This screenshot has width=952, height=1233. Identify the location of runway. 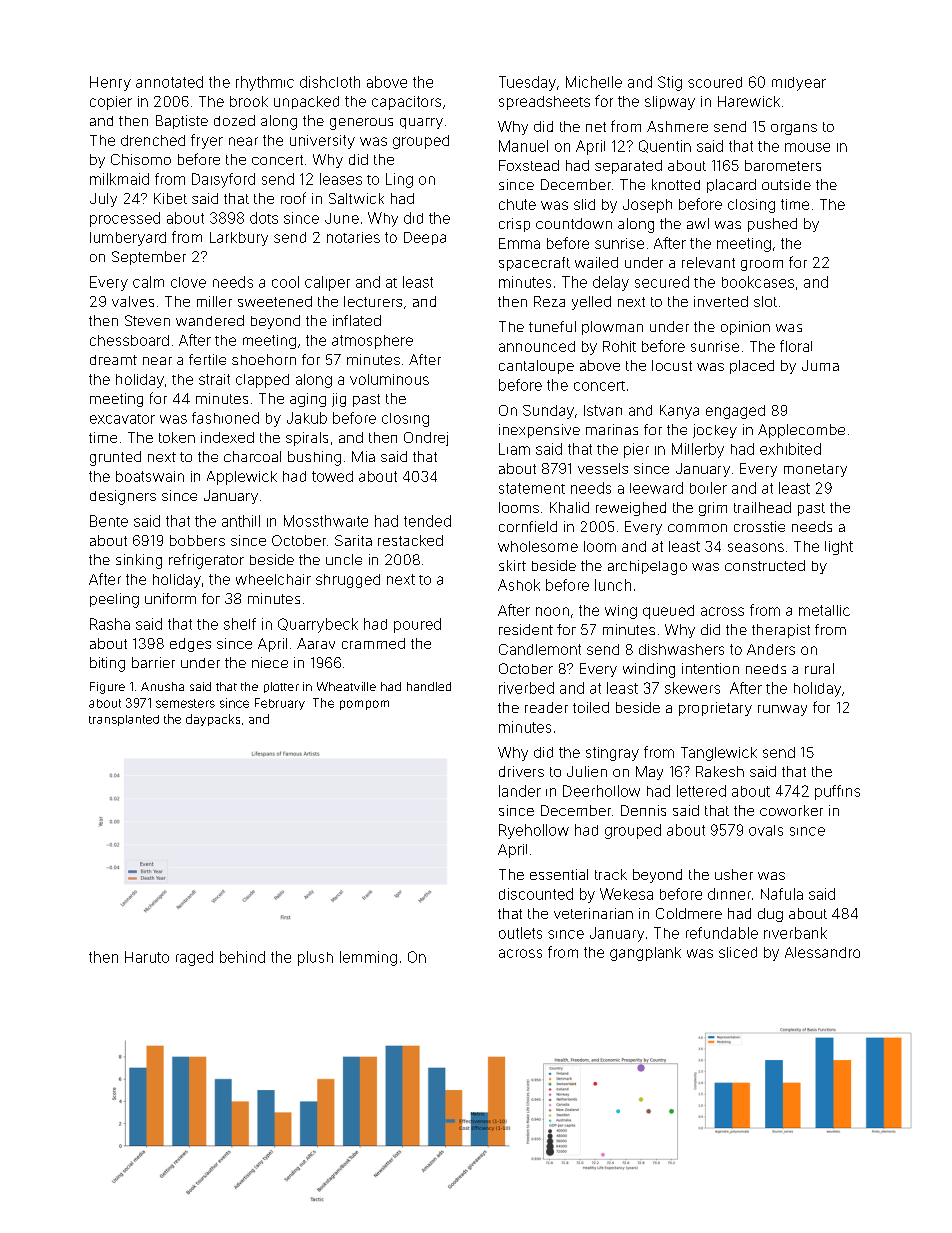
(782, 710).
